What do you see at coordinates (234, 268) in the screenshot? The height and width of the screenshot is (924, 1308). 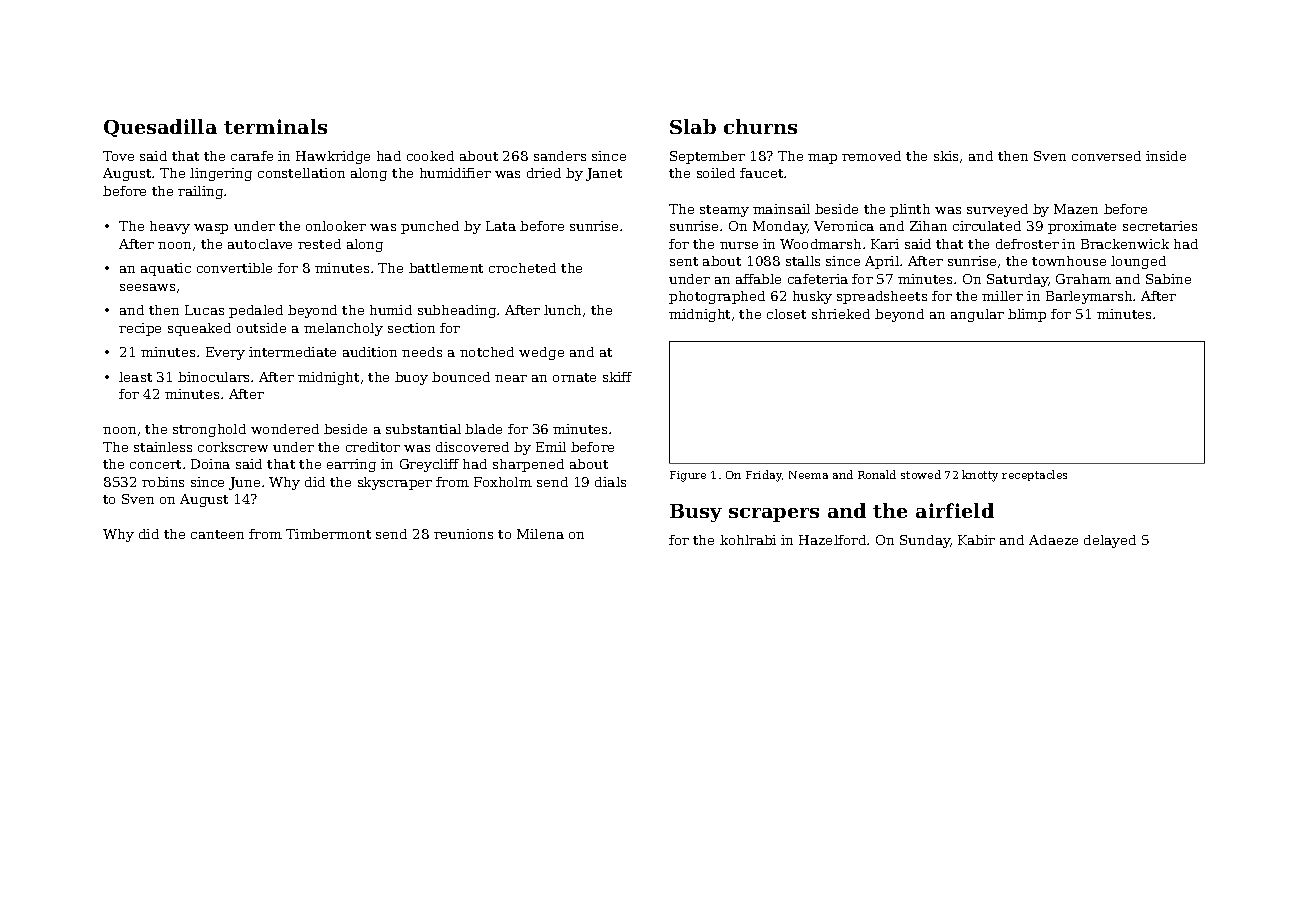 I see `convertible` at bounding box center [234, 268].
